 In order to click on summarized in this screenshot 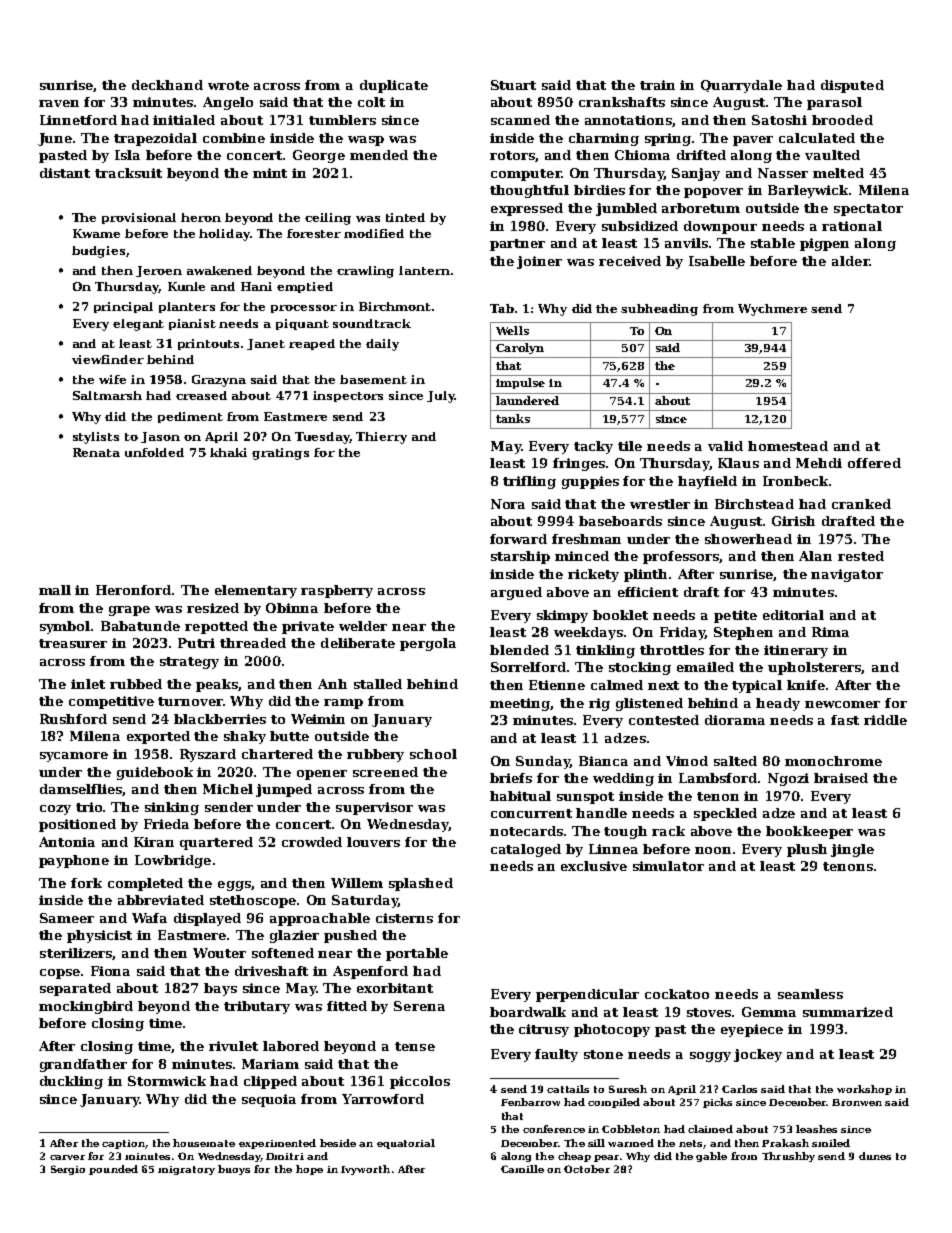, I will do `click(848, 1012)`.
